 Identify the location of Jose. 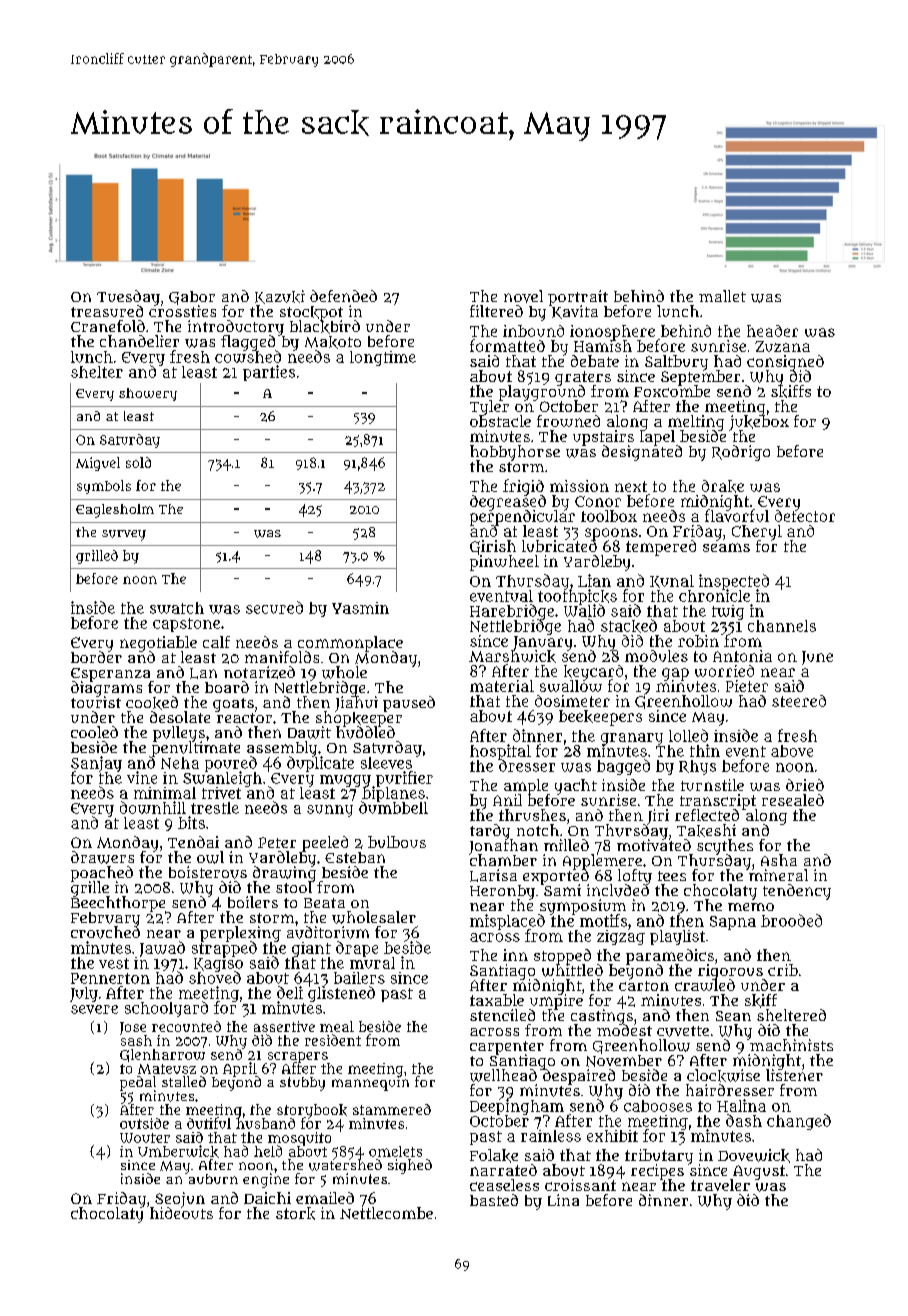
(133, 1028).
